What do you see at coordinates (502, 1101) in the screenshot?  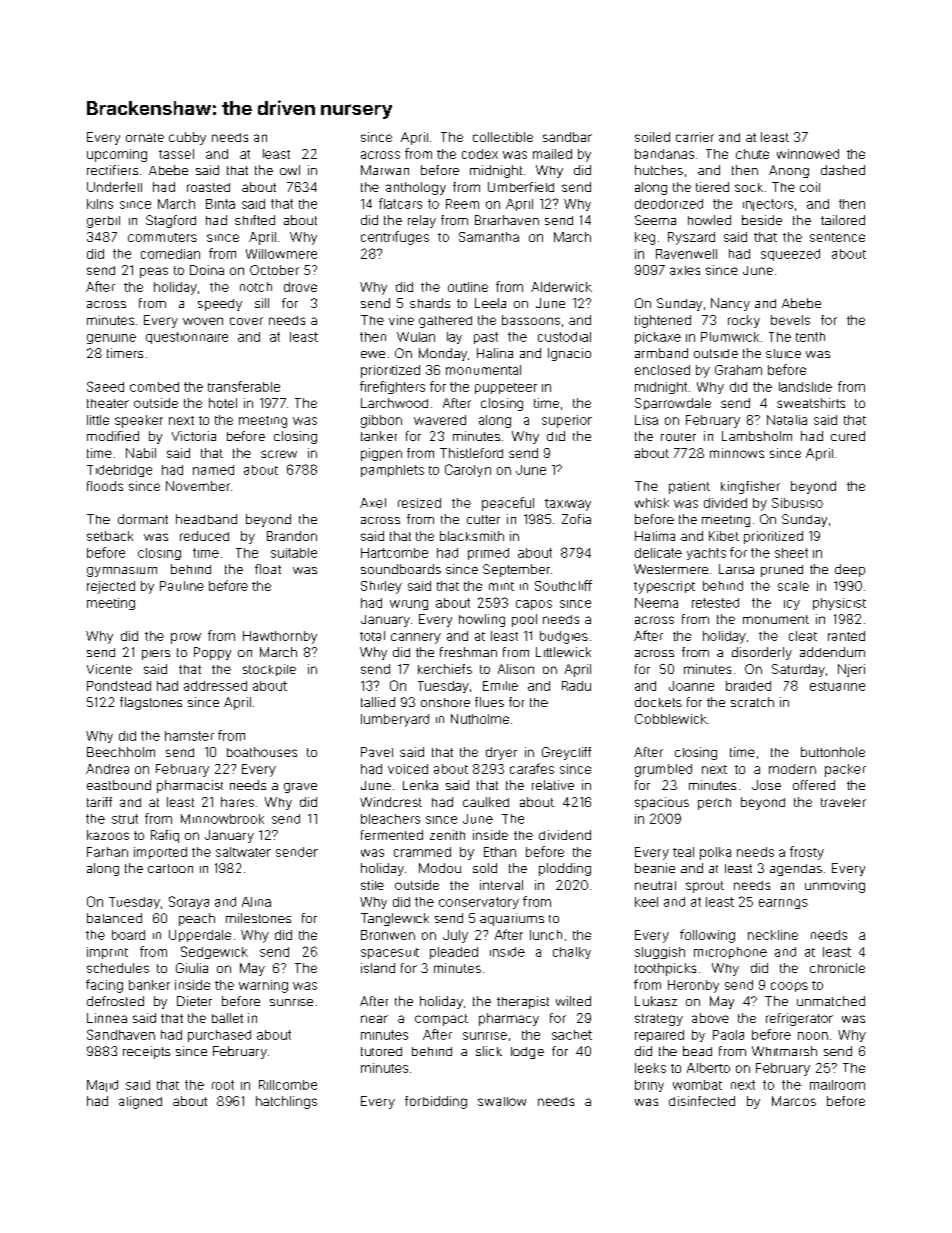 I see `swallow` at bounding box center [502, 1101].
